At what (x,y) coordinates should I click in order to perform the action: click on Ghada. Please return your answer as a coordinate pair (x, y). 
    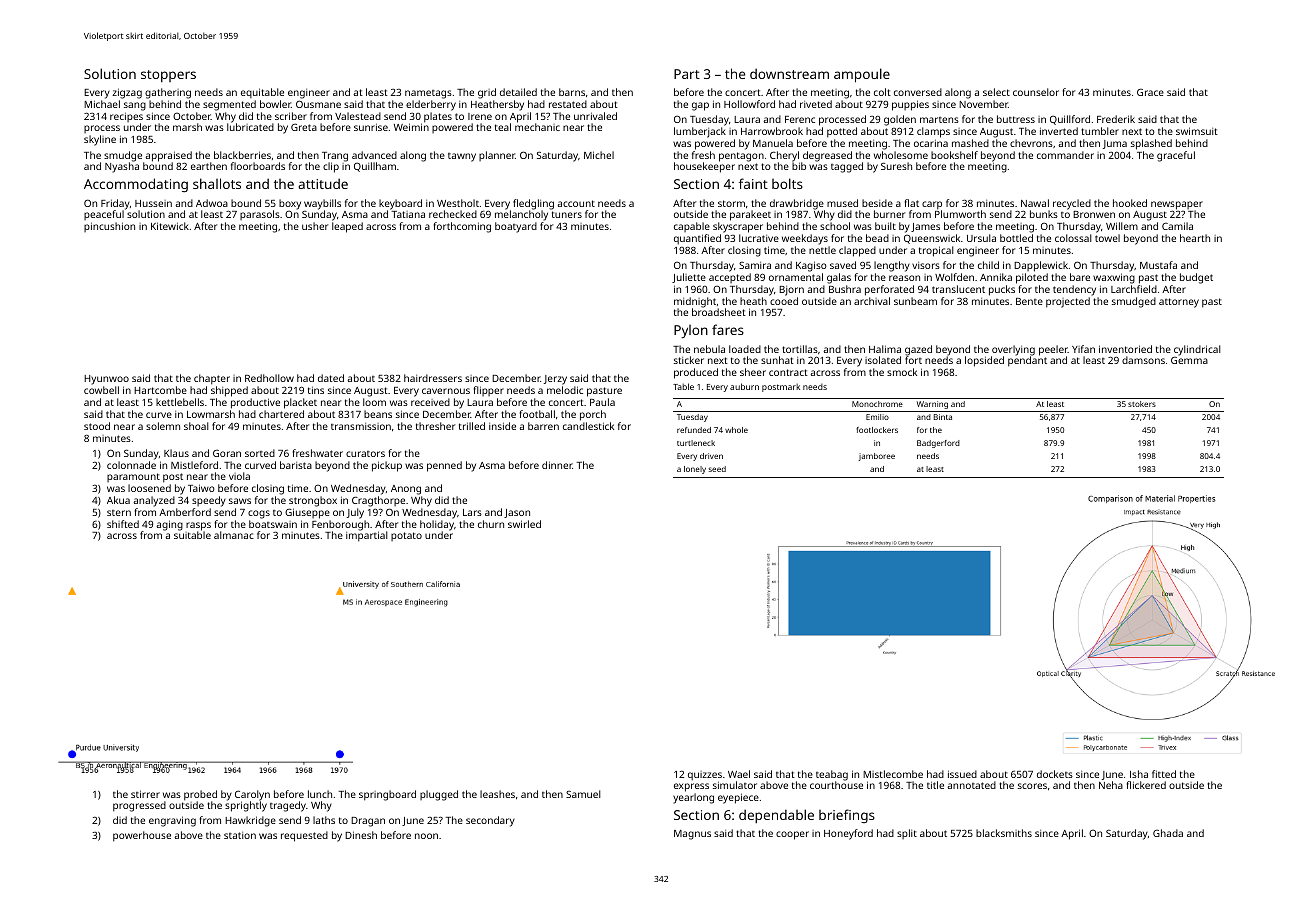
    Looking at the image, I should click on (1168, 833).
